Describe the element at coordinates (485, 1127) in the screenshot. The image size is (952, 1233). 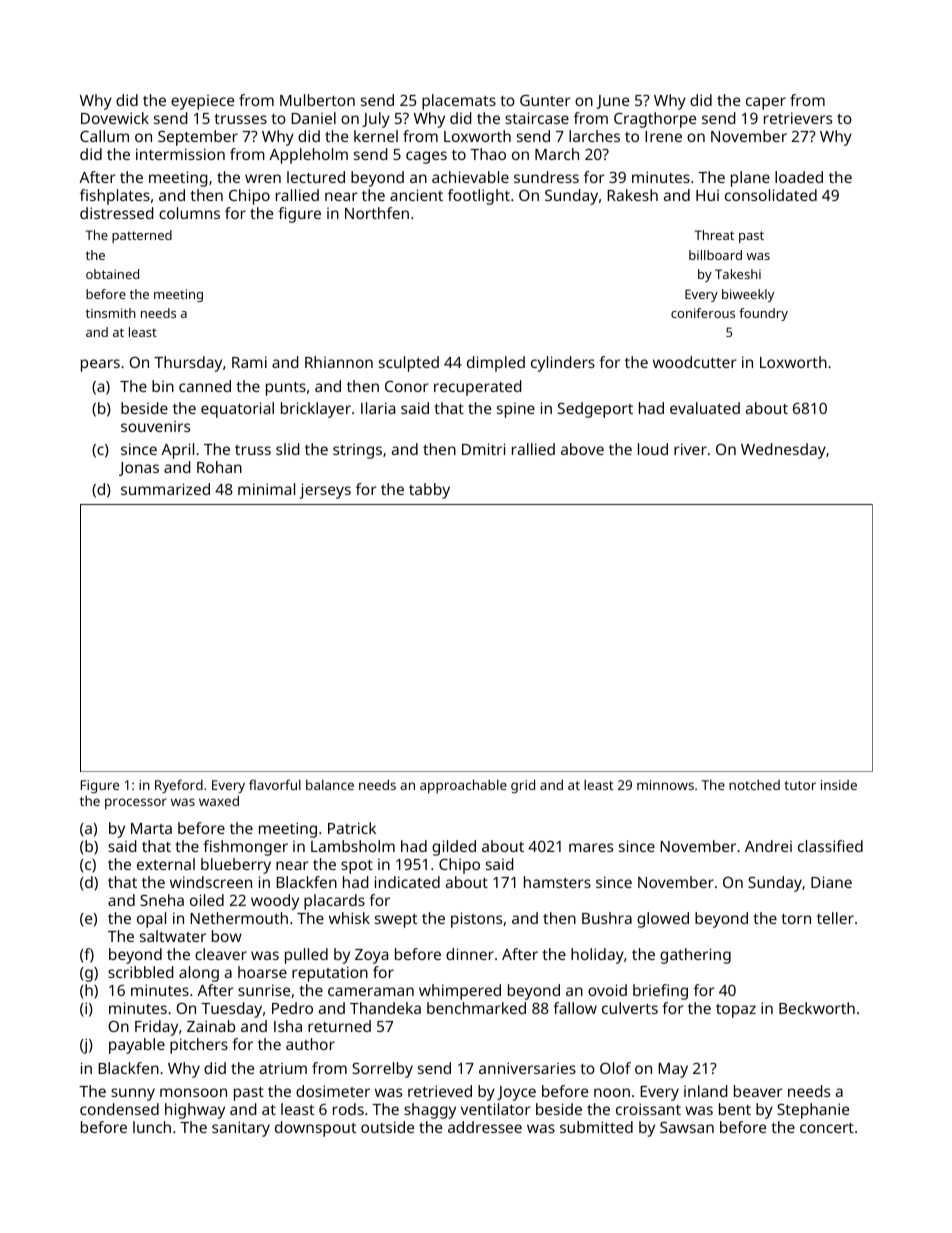
I see `addressee` at that location.
